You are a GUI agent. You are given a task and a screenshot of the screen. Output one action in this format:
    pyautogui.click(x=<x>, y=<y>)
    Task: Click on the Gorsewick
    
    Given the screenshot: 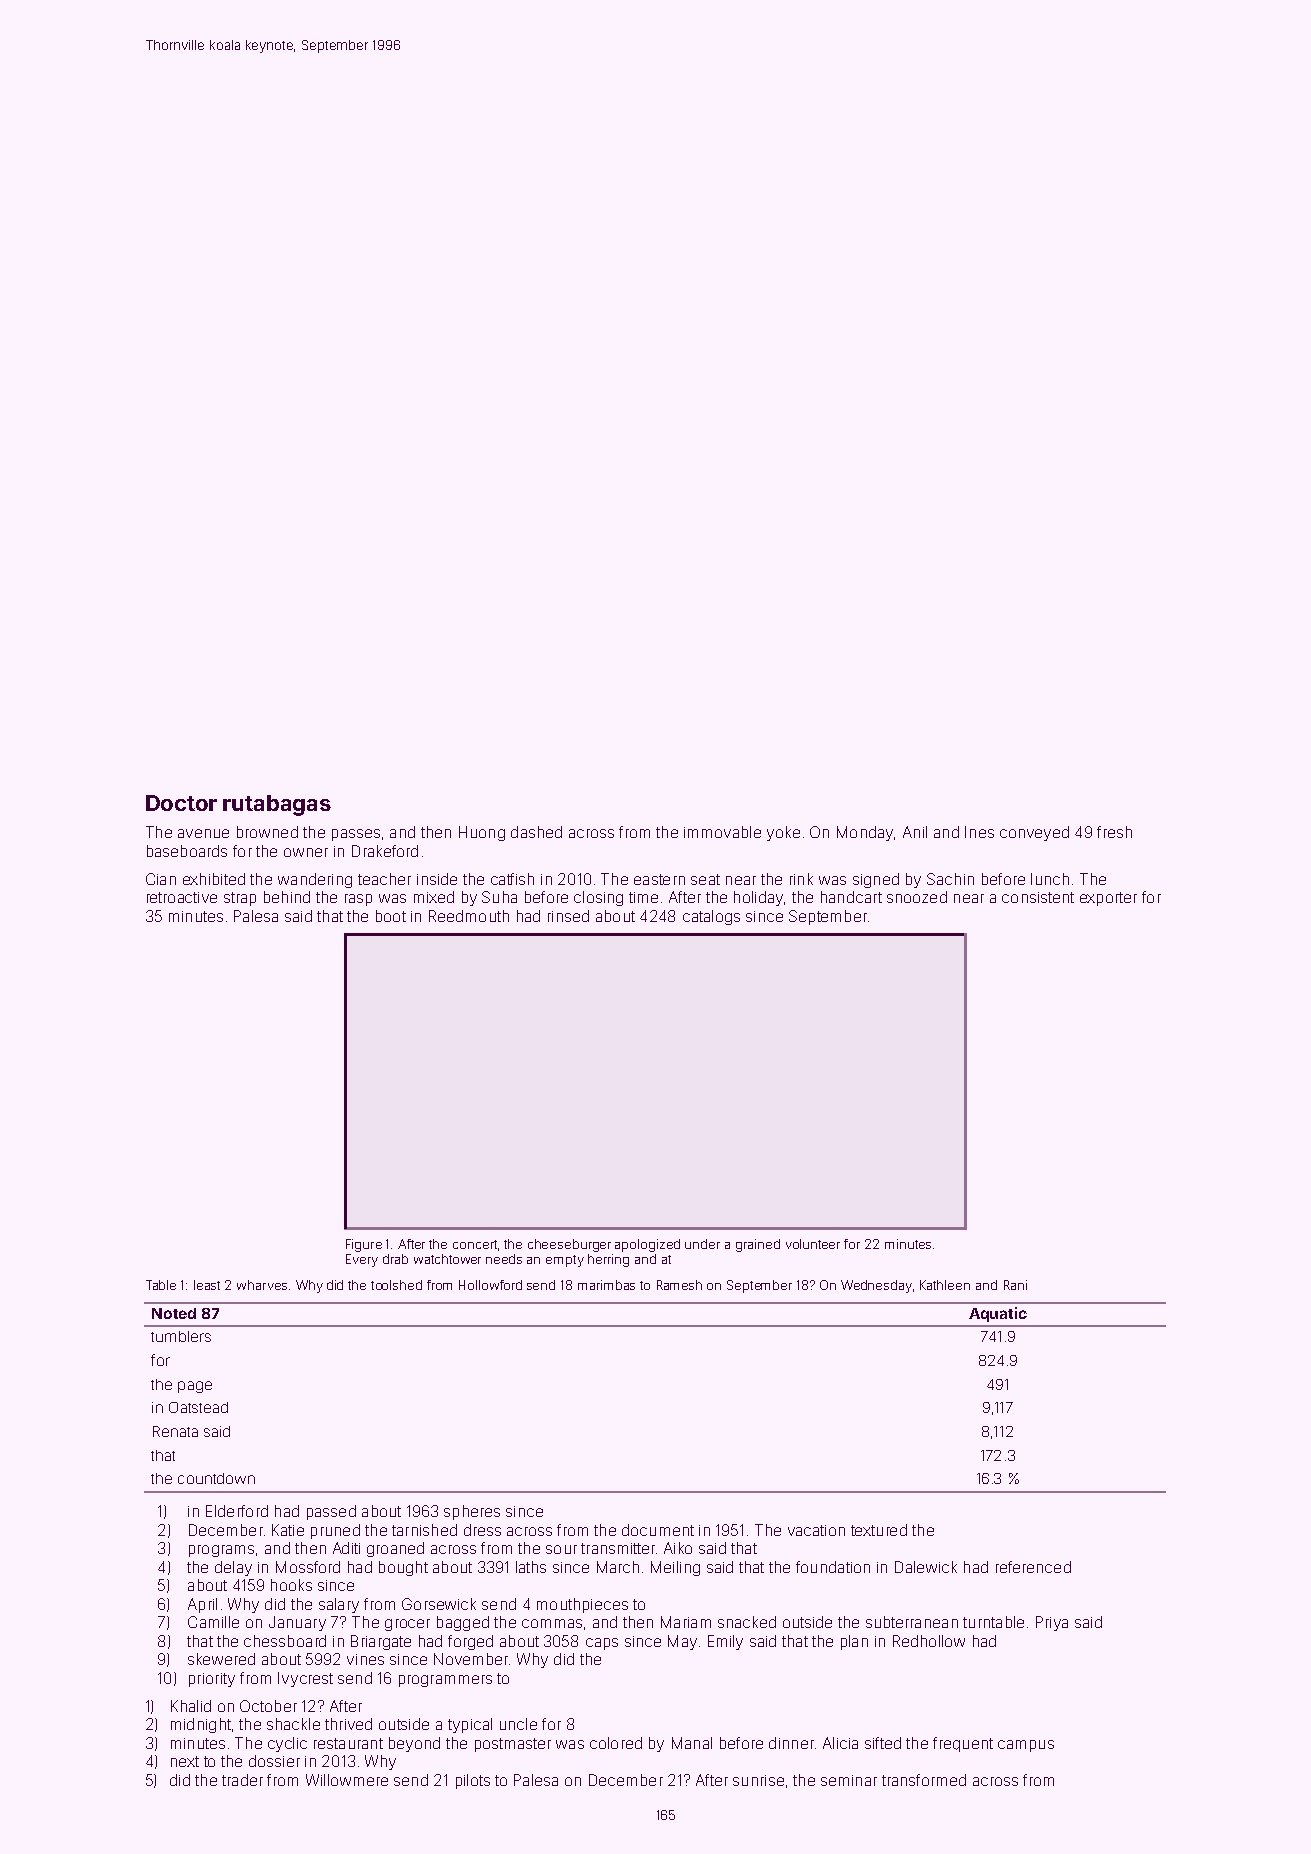 What is the action you would take?
    pyautogui.click(x=439, y=1604)
